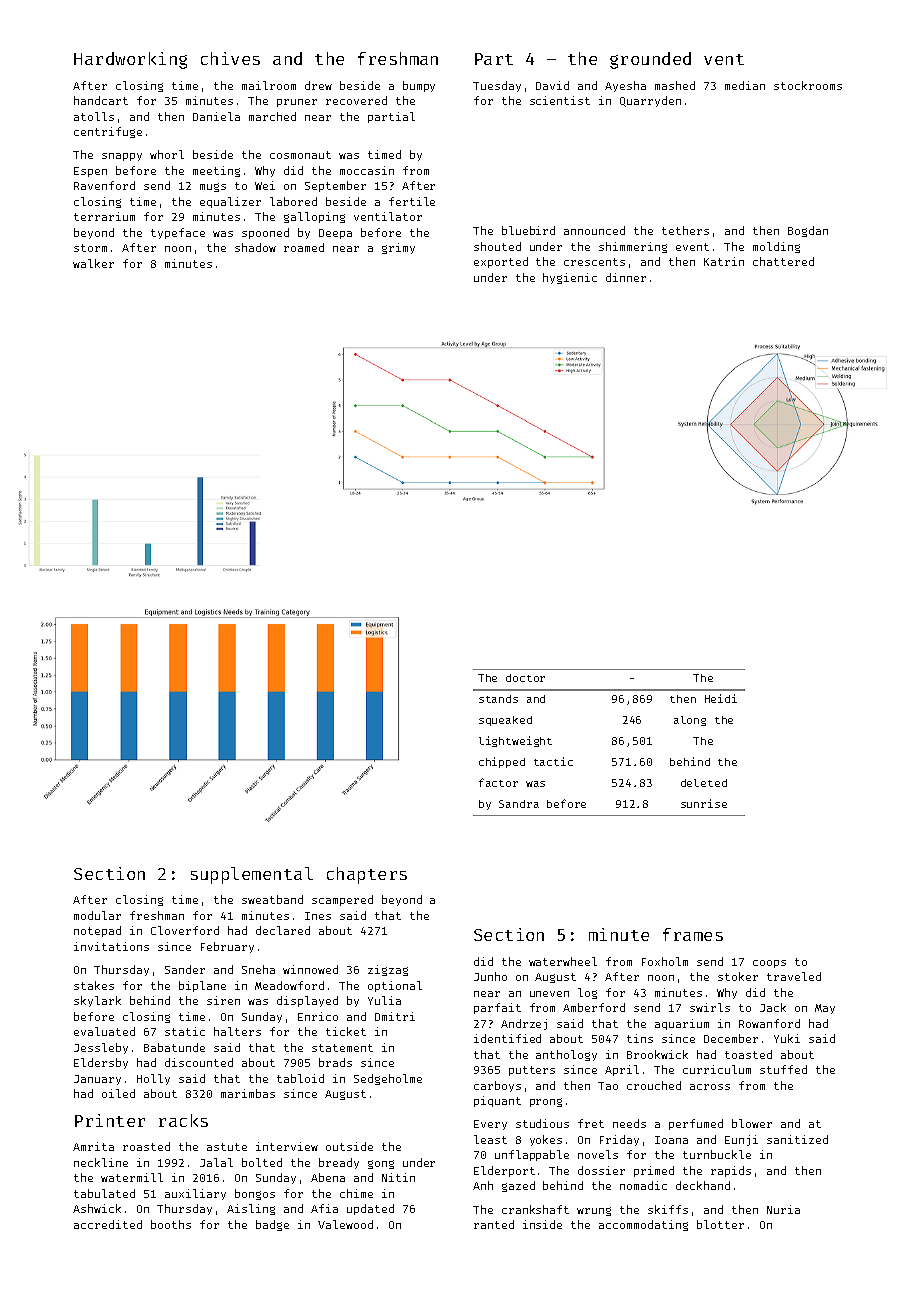  What do you see at coordinates (90, 172) in the screenshot?
I see `Espen` at bounding box center [90, 172].
